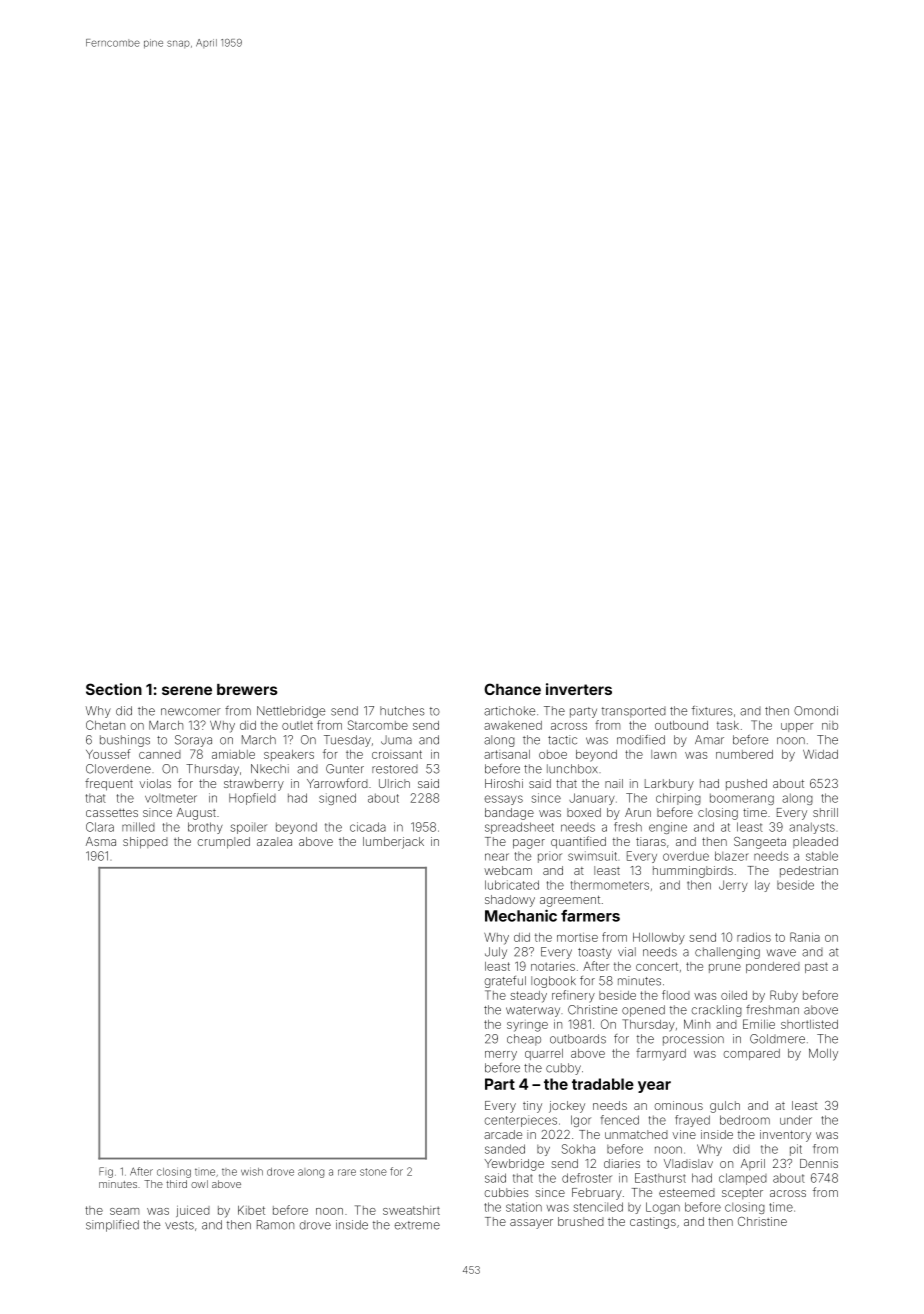  I want to click on simplified, so click(112, 1226).
